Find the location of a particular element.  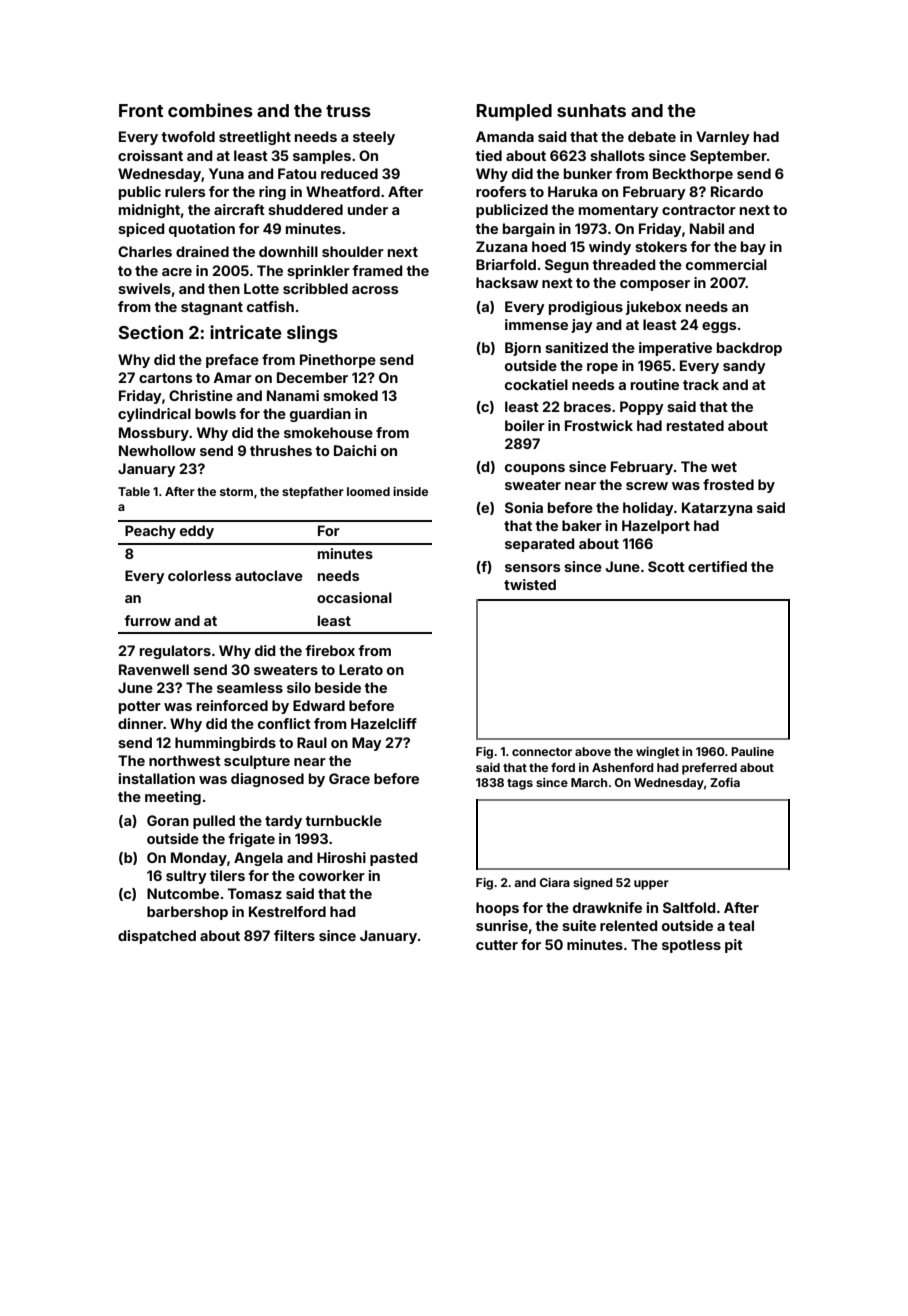

cutter is located at coordinates (497, 945).
